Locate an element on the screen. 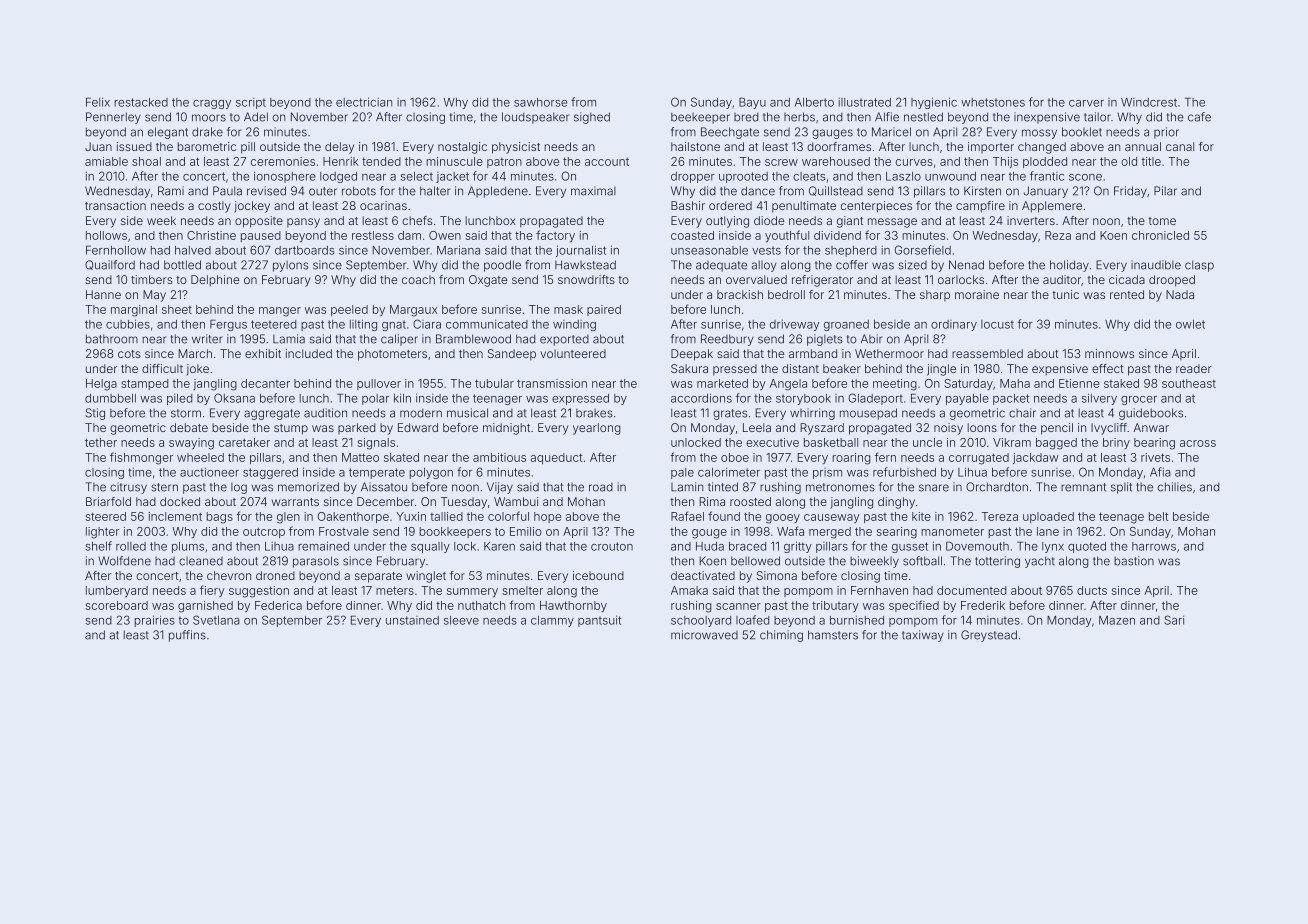 The height and width of the screenshot is (924, 1308). Sandeep is located at coordinates (512, 355).
